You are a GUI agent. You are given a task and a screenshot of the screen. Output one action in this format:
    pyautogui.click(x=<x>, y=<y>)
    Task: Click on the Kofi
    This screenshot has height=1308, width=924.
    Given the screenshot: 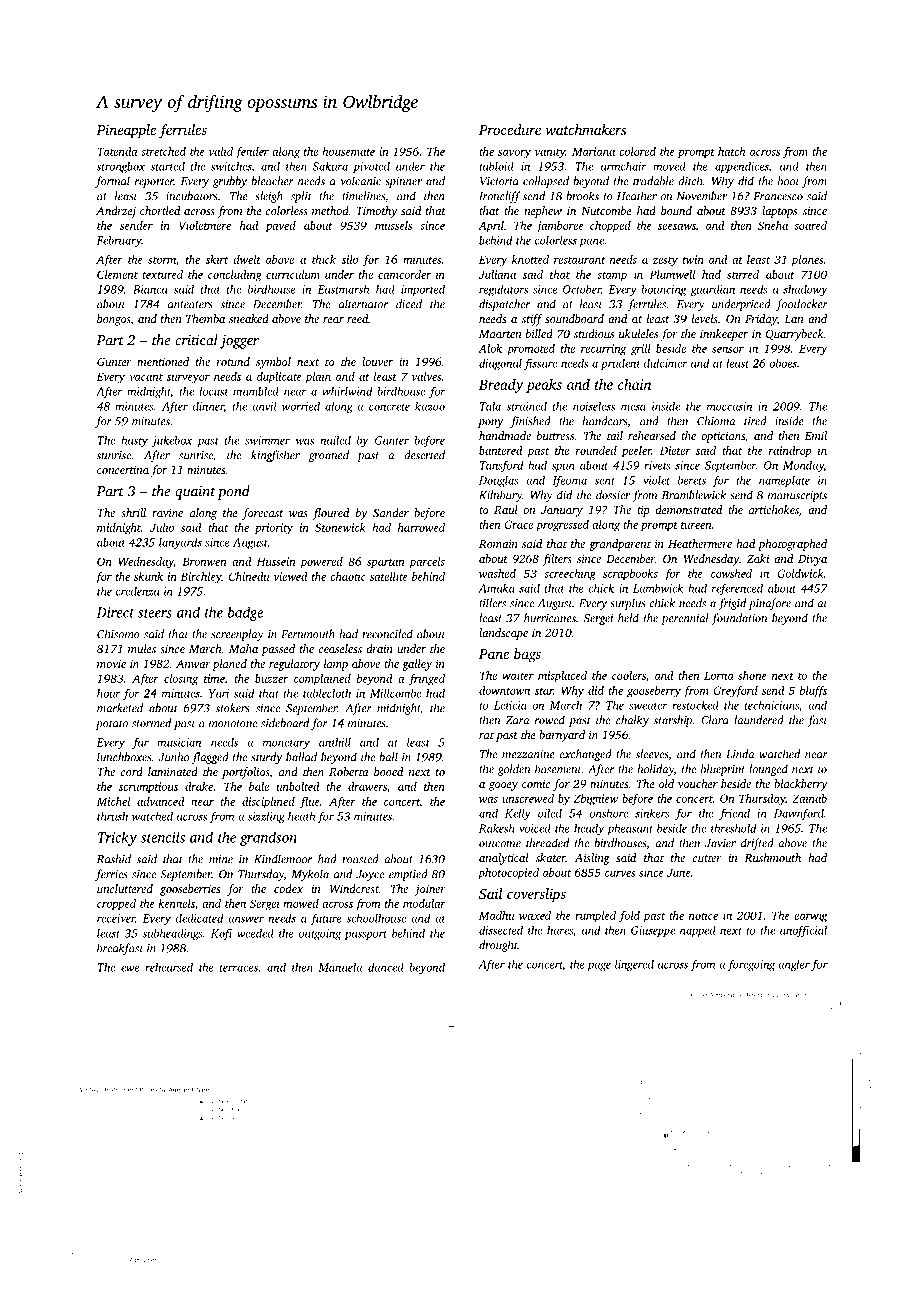 What is the action you would take?
    pyautogui.click(x=221, y=934)
